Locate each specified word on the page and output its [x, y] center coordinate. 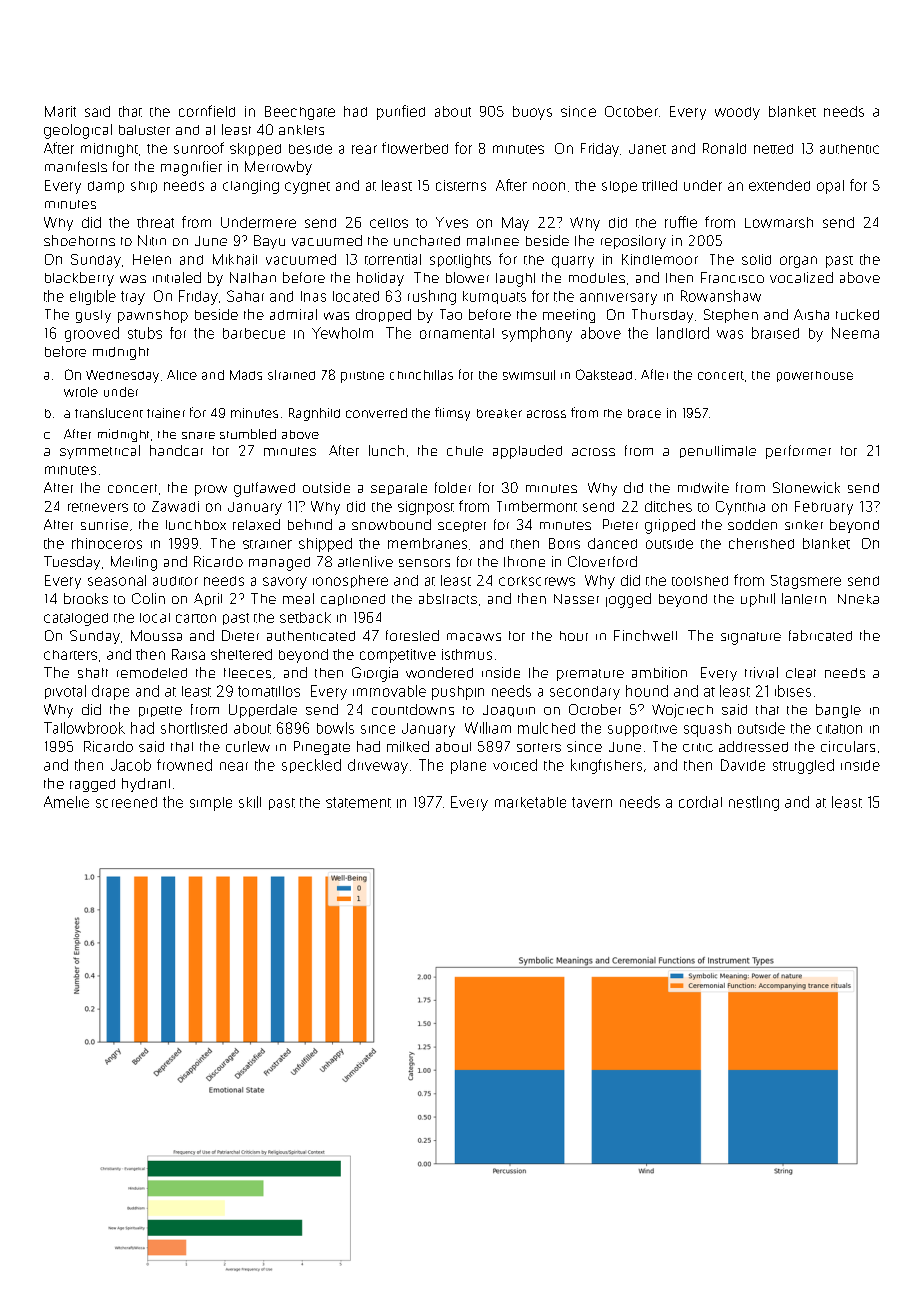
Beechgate [300, 113]
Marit [60, 111]
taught [515, 280]
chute [465, 451]
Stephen [731, 316]
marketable [530, 802]
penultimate [718, 451]
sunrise [104, 524]
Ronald [724, 148]
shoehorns [79, 240]
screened [126, 802]
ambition [659, 672]
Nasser [576, 599]
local [155, 618]
